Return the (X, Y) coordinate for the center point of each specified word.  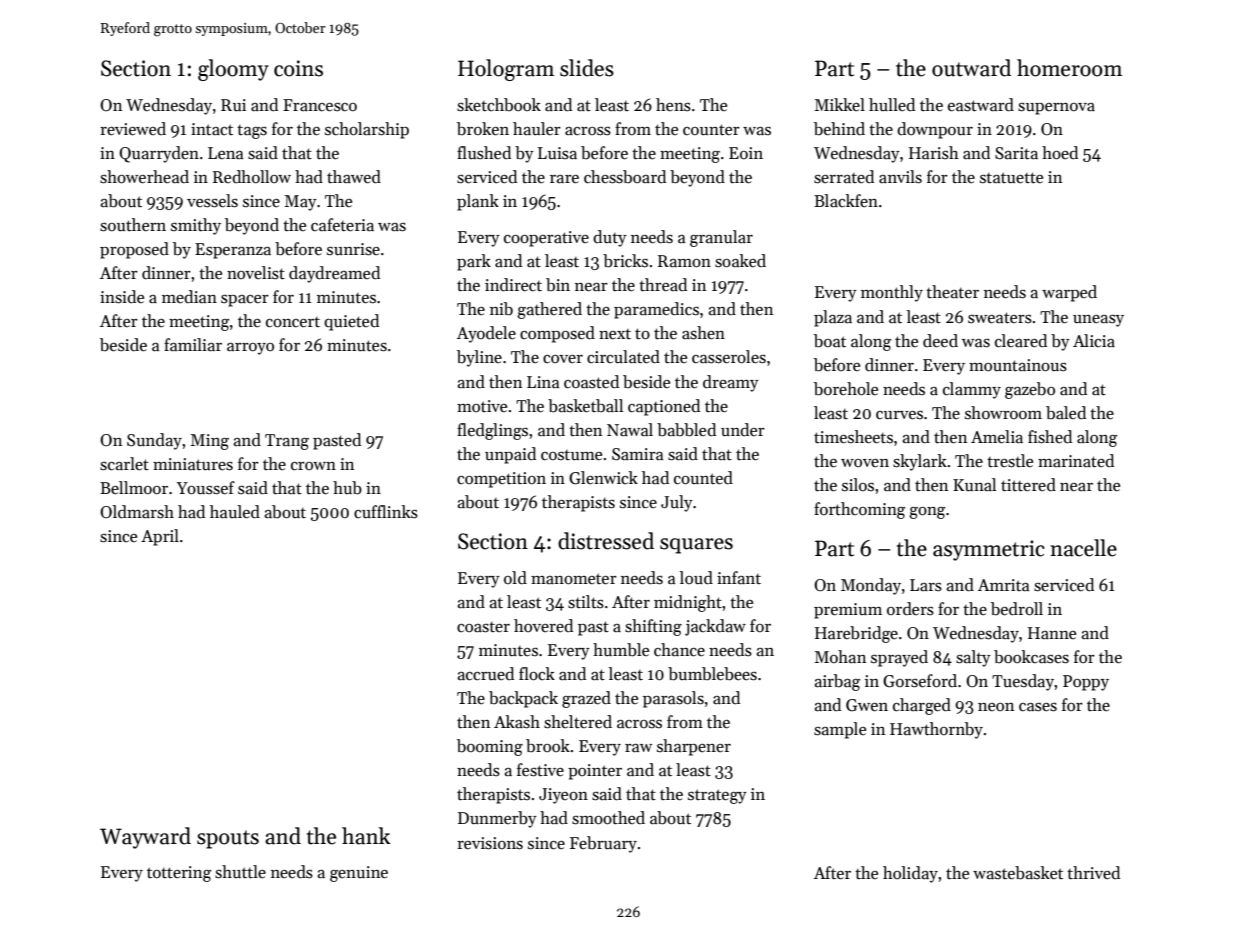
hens (673, 105)
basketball (585, 406)
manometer (574, 579)
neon (996, 707)
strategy (717, 796)
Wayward (145, 838)
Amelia (997, 437)
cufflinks (386, 512)
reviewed (133, 129)
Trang (287, 442)
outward (971, 68)
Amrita (1004, 585)
